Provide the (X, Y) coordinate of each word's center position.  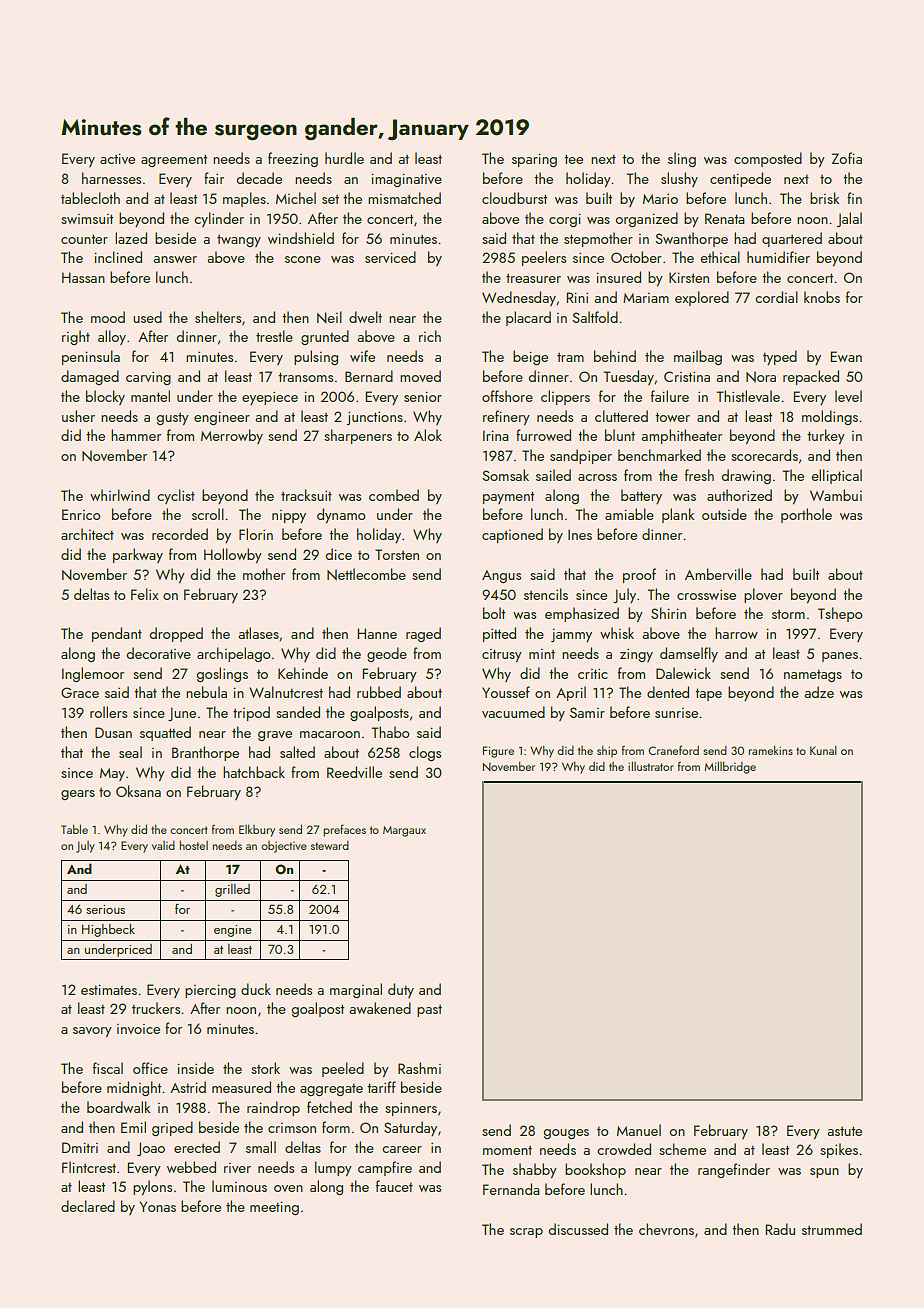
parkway (138, 555)
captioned (512, 535)
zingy (636, 655)
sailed (553, 475)
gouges (566, 1134)
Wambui (836, 495)
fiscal (108, 1068)
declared (88, 1206)
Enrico (81, 514)
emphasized (582, 614)
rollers (108, 712)
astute (844, 1131)
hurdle (344, 158)
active (117, 158)
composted (768, 159)
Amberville (718, 574)
